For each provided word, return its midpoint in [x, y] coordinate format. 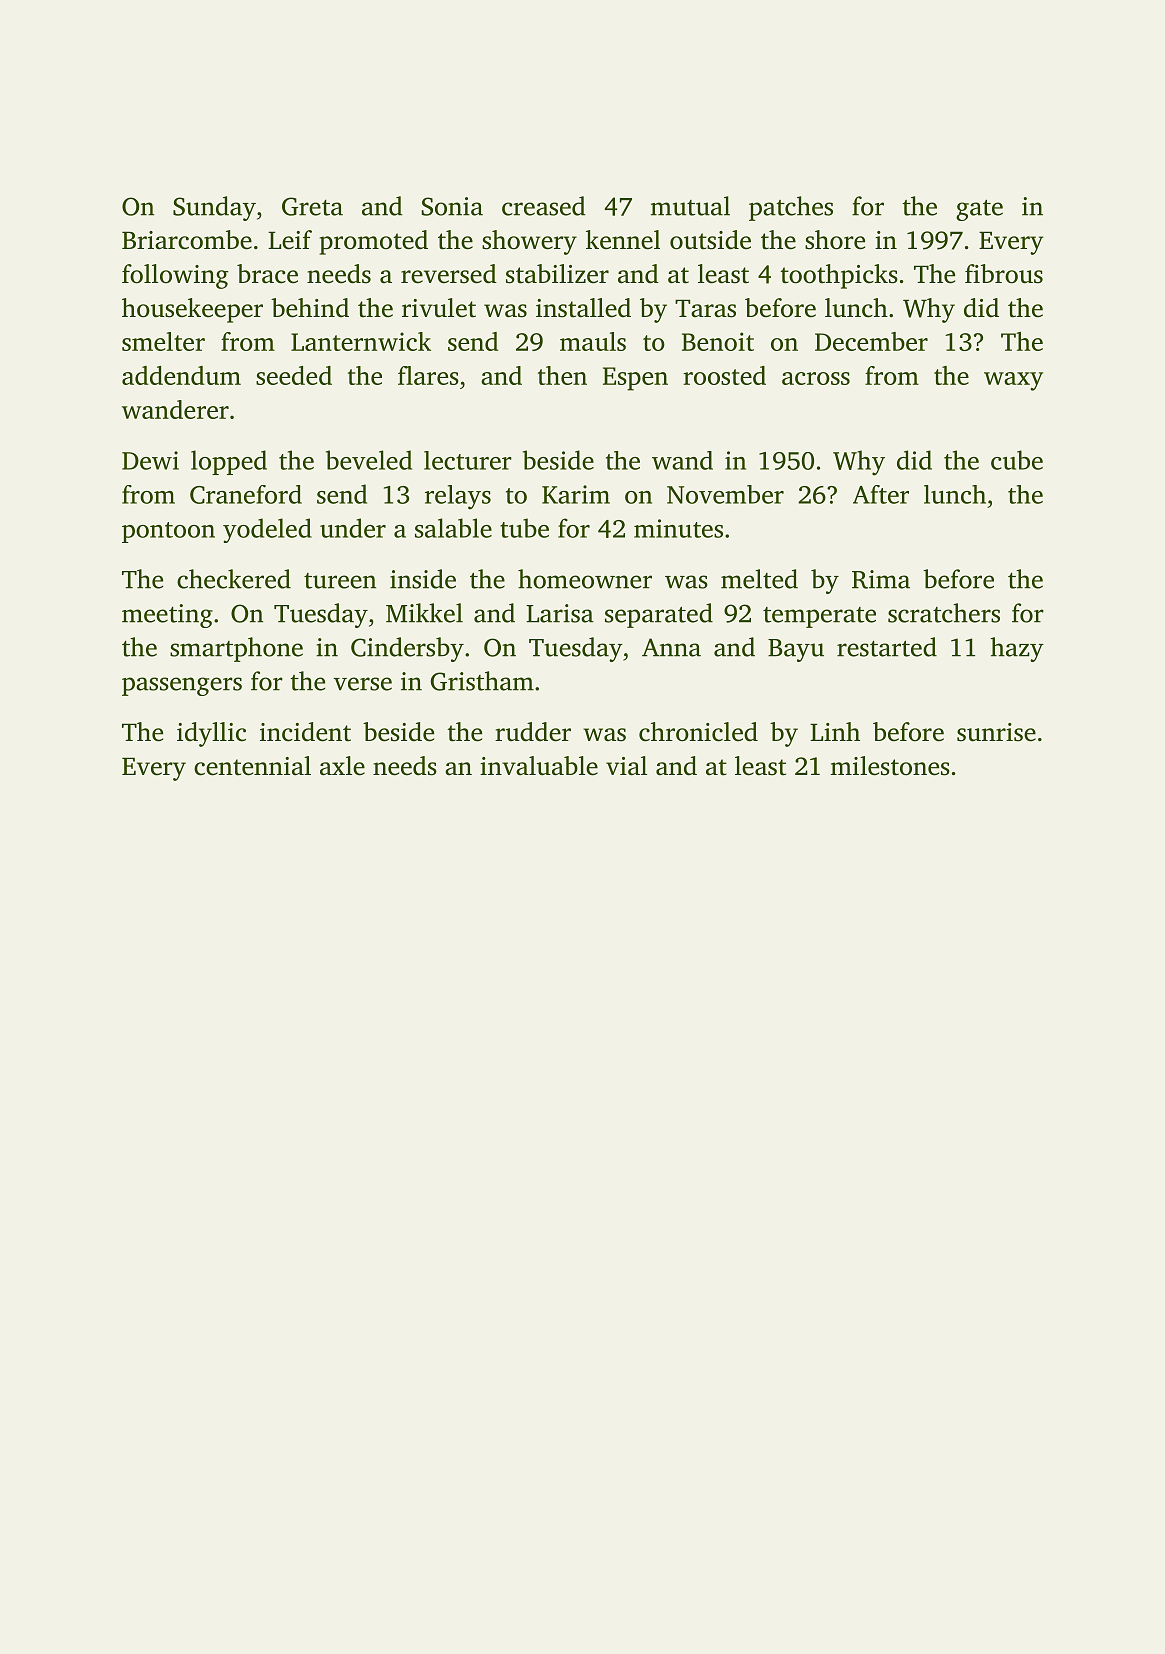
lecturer [468, 460]
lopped [229, 462]
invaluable [539, 766]
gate [979, 210]
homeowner [585, 579]
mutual [690, 206]
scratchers [944, 613]
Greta [312, 206]
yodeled [267, 530]
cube [1017, 460]
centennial [252, 766]
